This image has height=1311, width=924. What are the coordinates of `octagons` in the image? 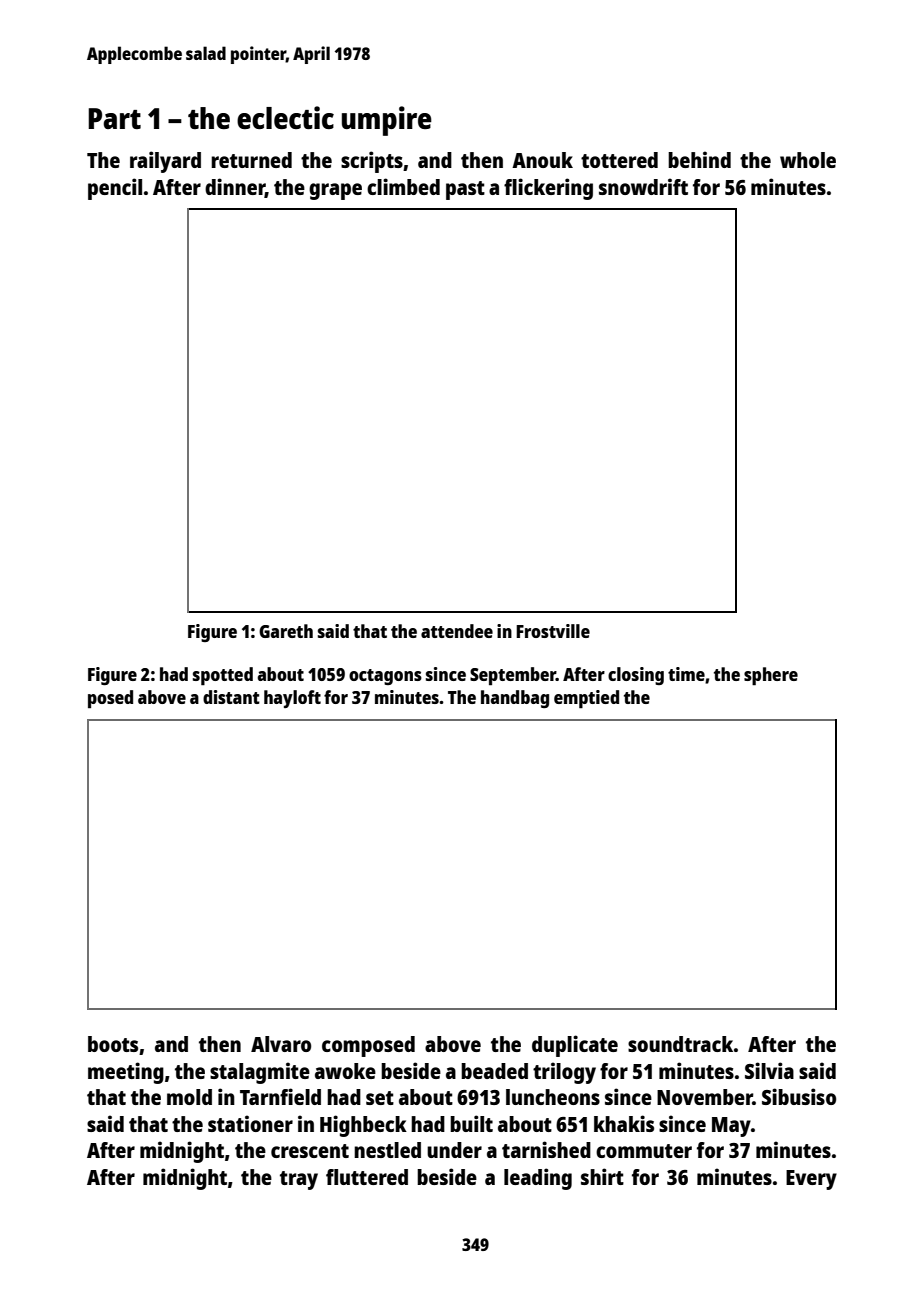 It's located at (385, 677).
